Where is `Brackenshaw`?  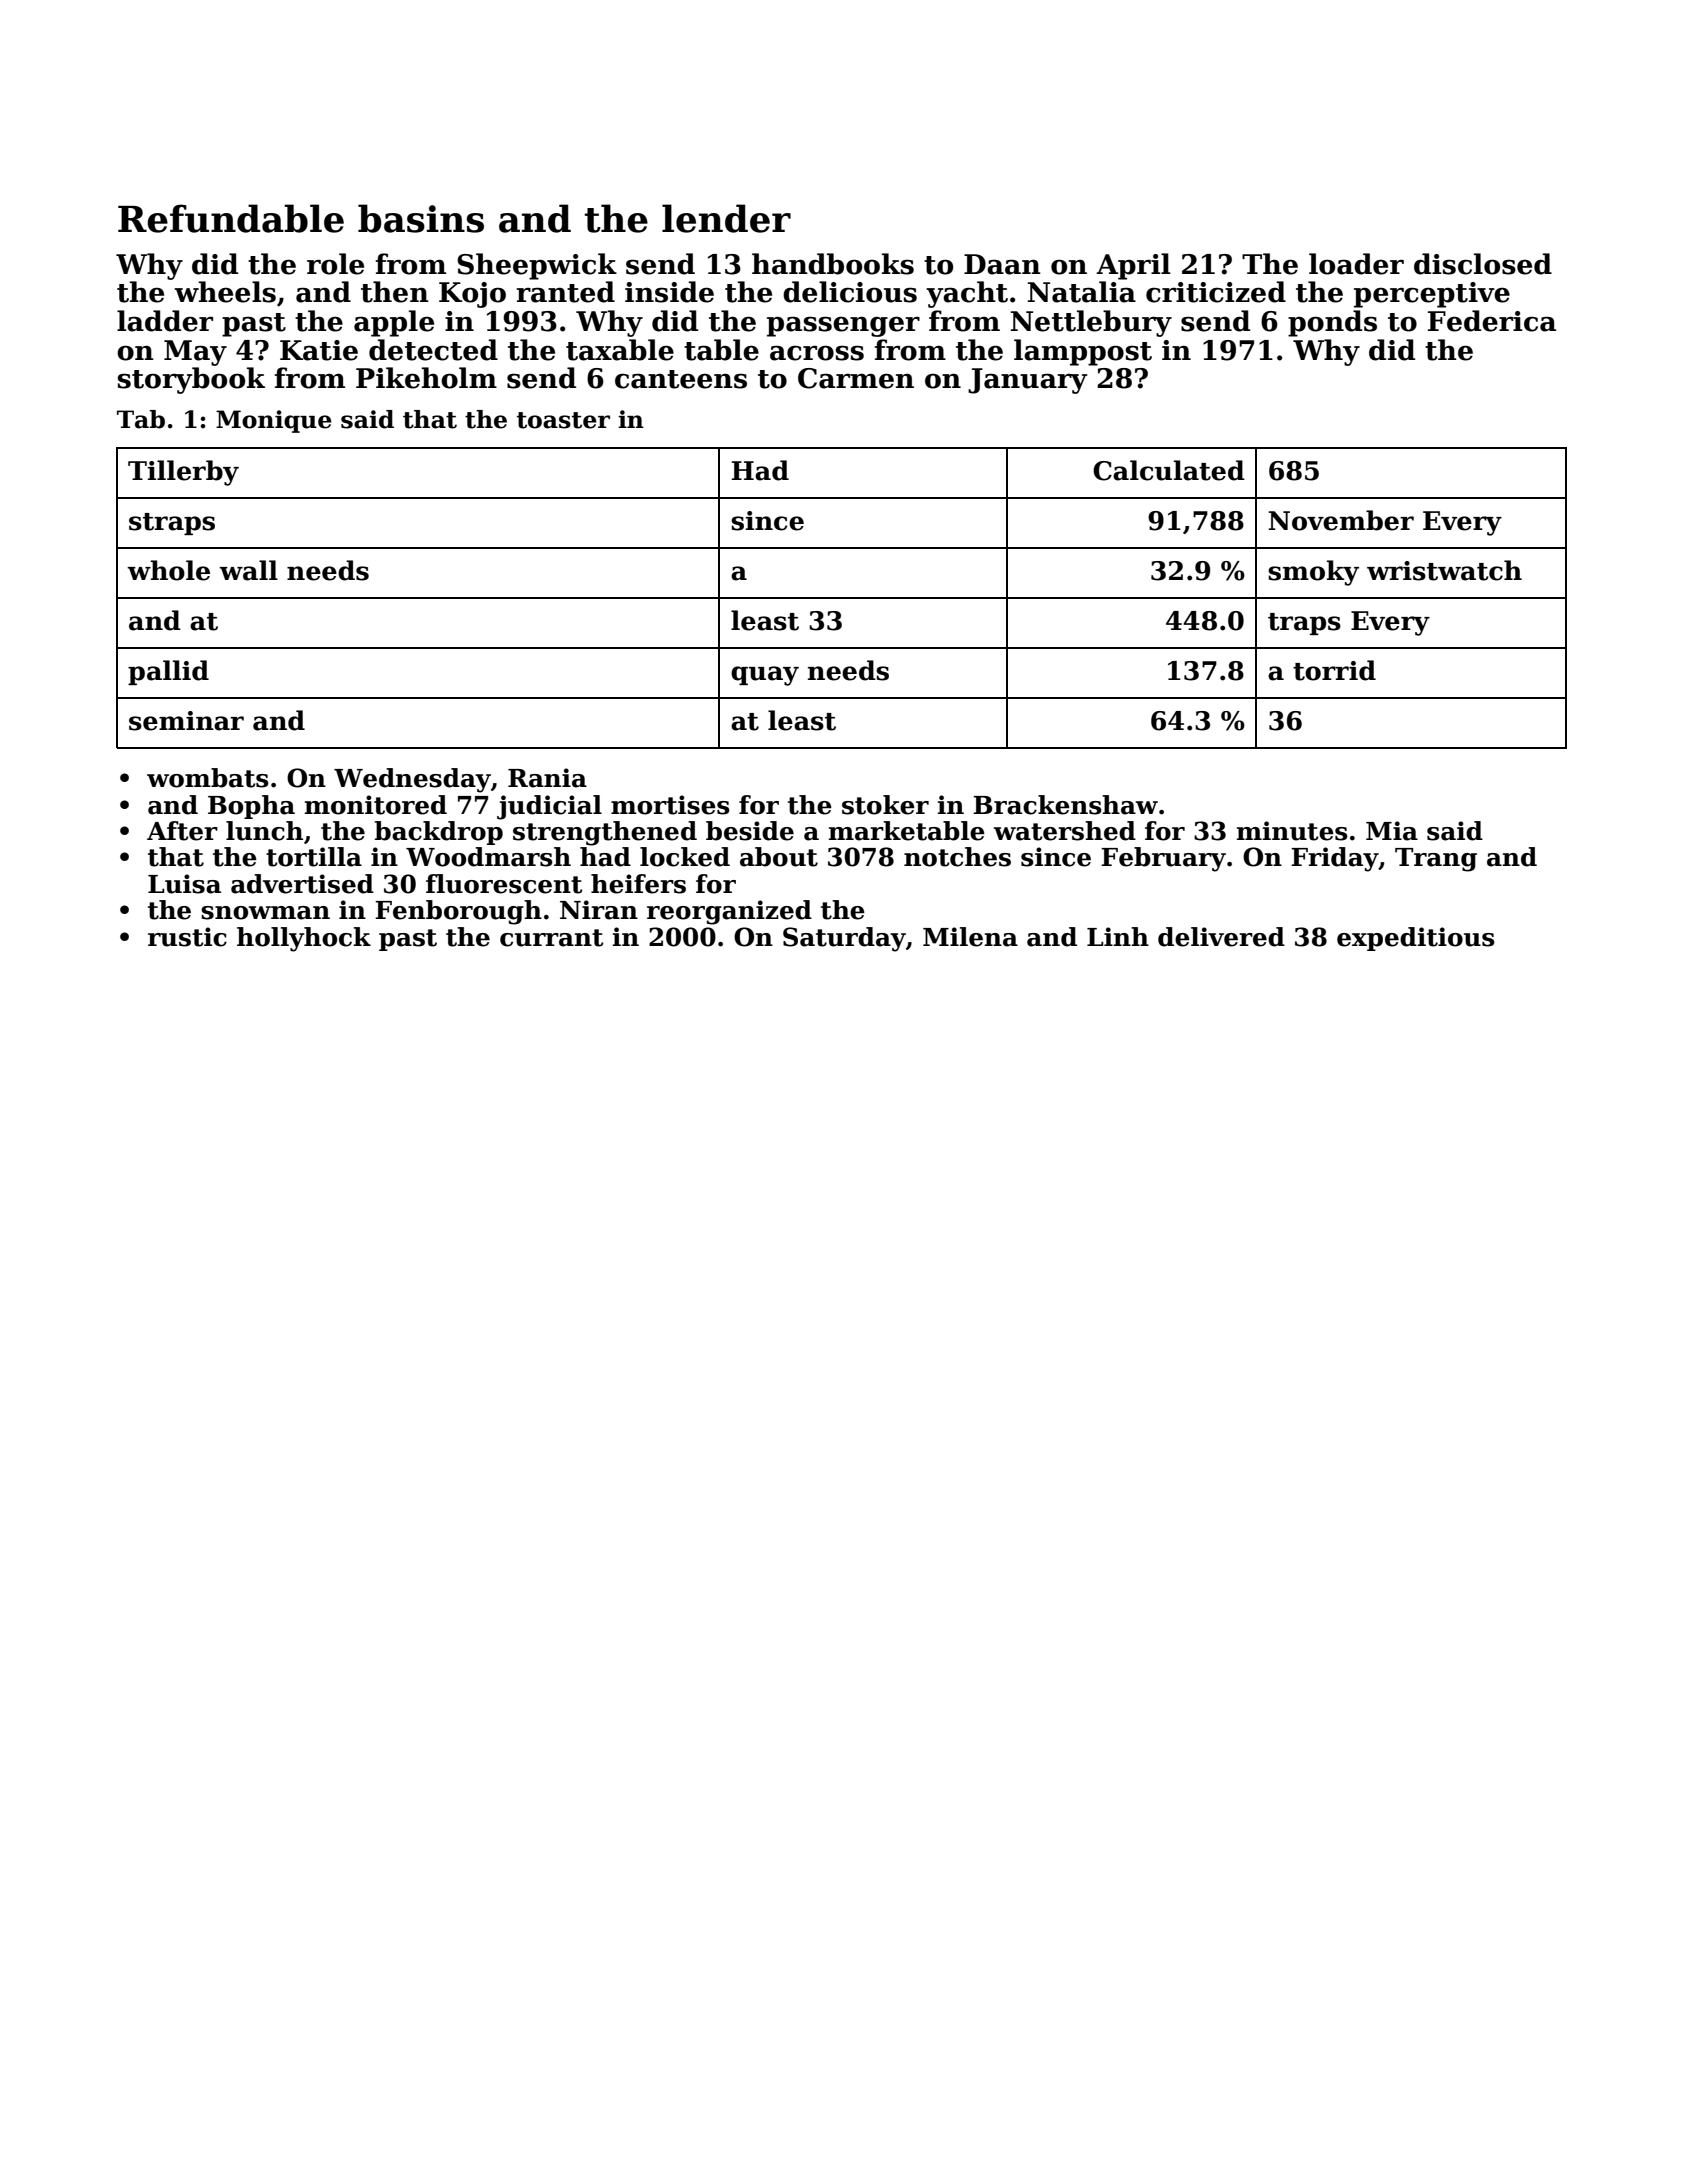
Brackenshaw is located at coordinates (1065, 805).
